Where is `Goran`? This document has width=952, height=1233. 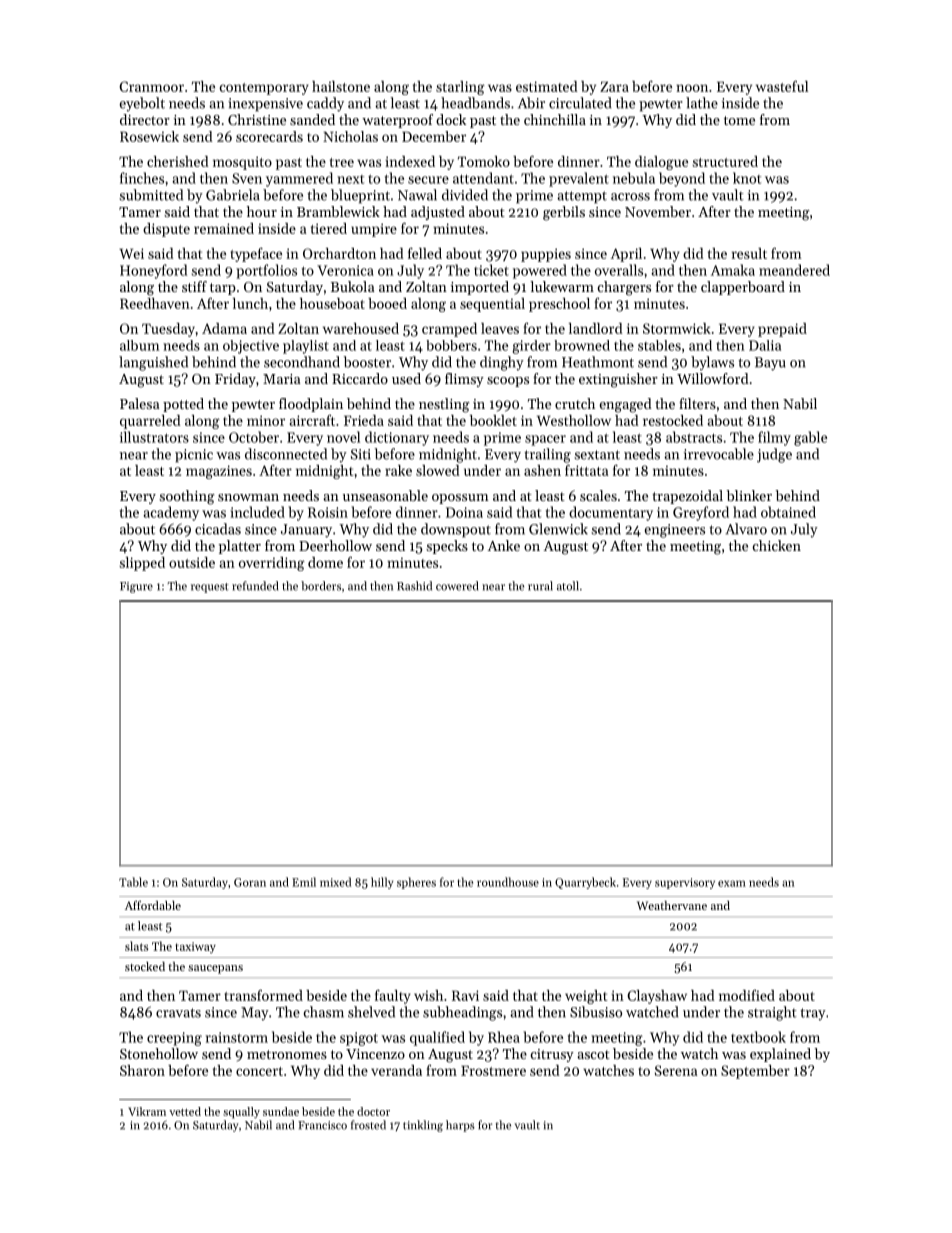
Goran is located at coordinates (250, 882).
